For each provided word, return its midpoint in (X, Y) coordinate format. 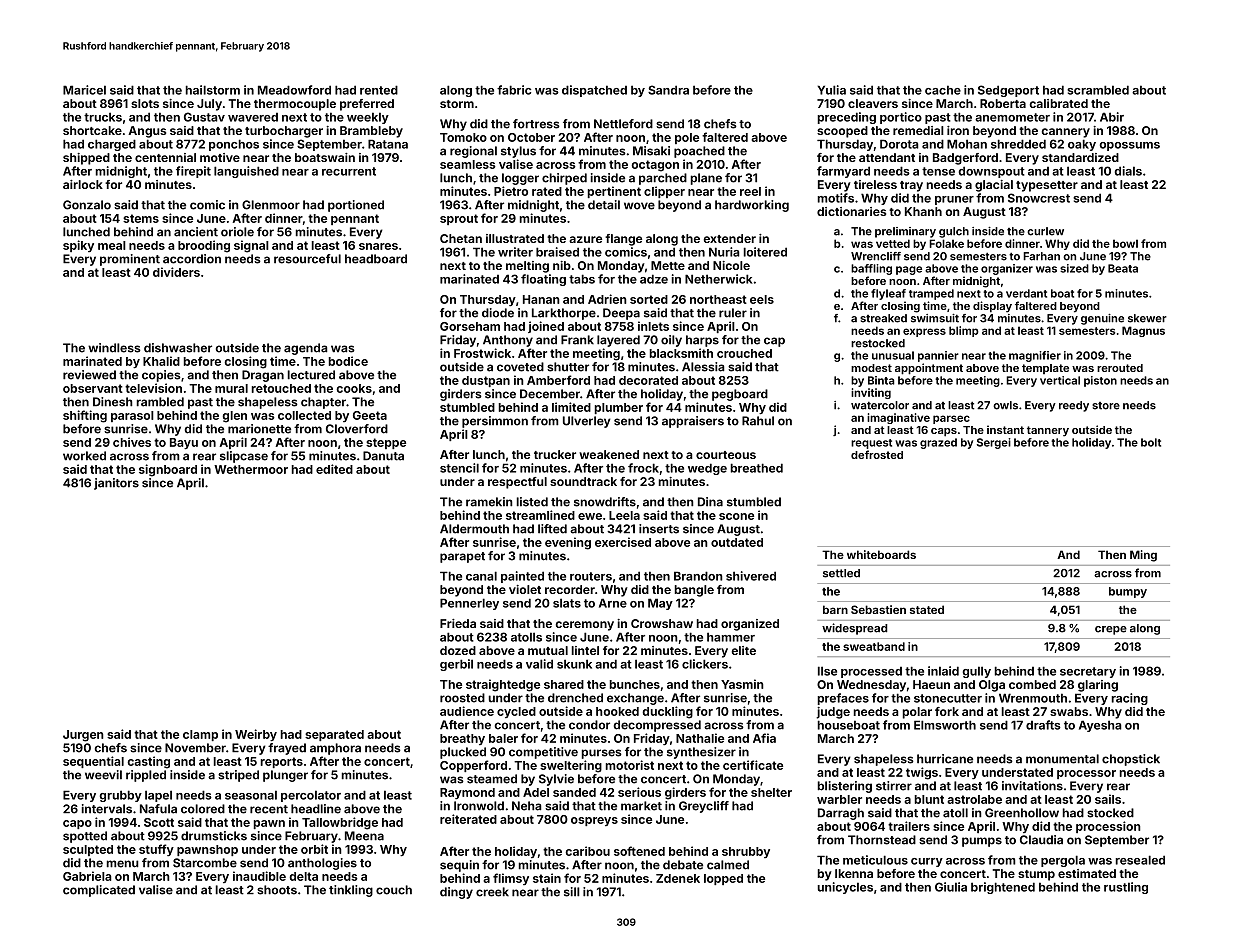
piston (1100, 381)
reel (750, 191)
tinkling (351, 891)
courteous (726, 455)
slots (145, 103)
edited (334, 469)
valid (539, 664)
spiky (78, 246)
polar (917, 713)
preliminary (905, 232)
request (871, 444)
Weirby (256, 735)
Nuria (724, 252)
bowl (1125, 243)
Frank (577, 340)
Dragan (263, 376)
